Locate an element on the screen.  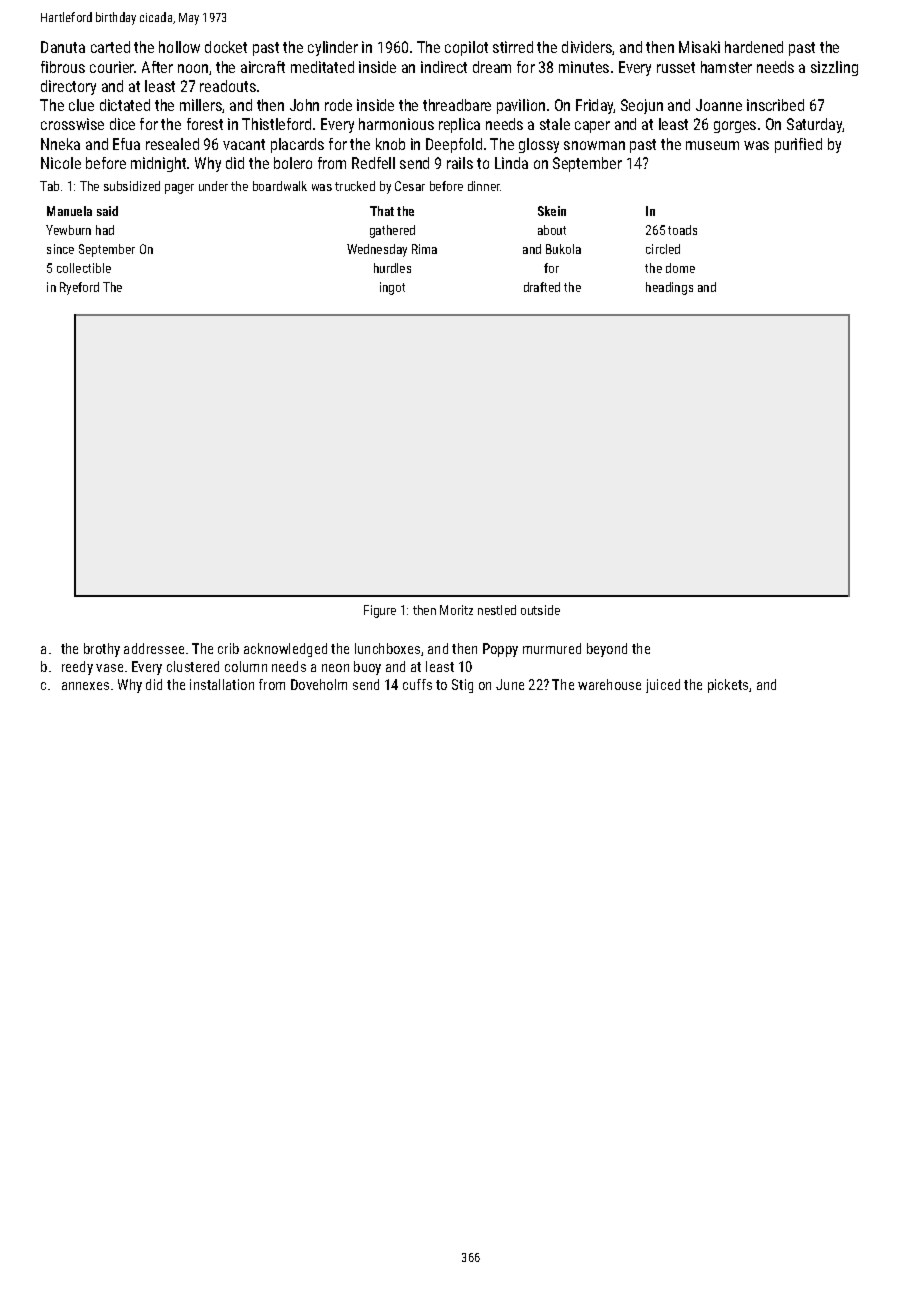
Ryeford is located at coordinates (79, 288).
